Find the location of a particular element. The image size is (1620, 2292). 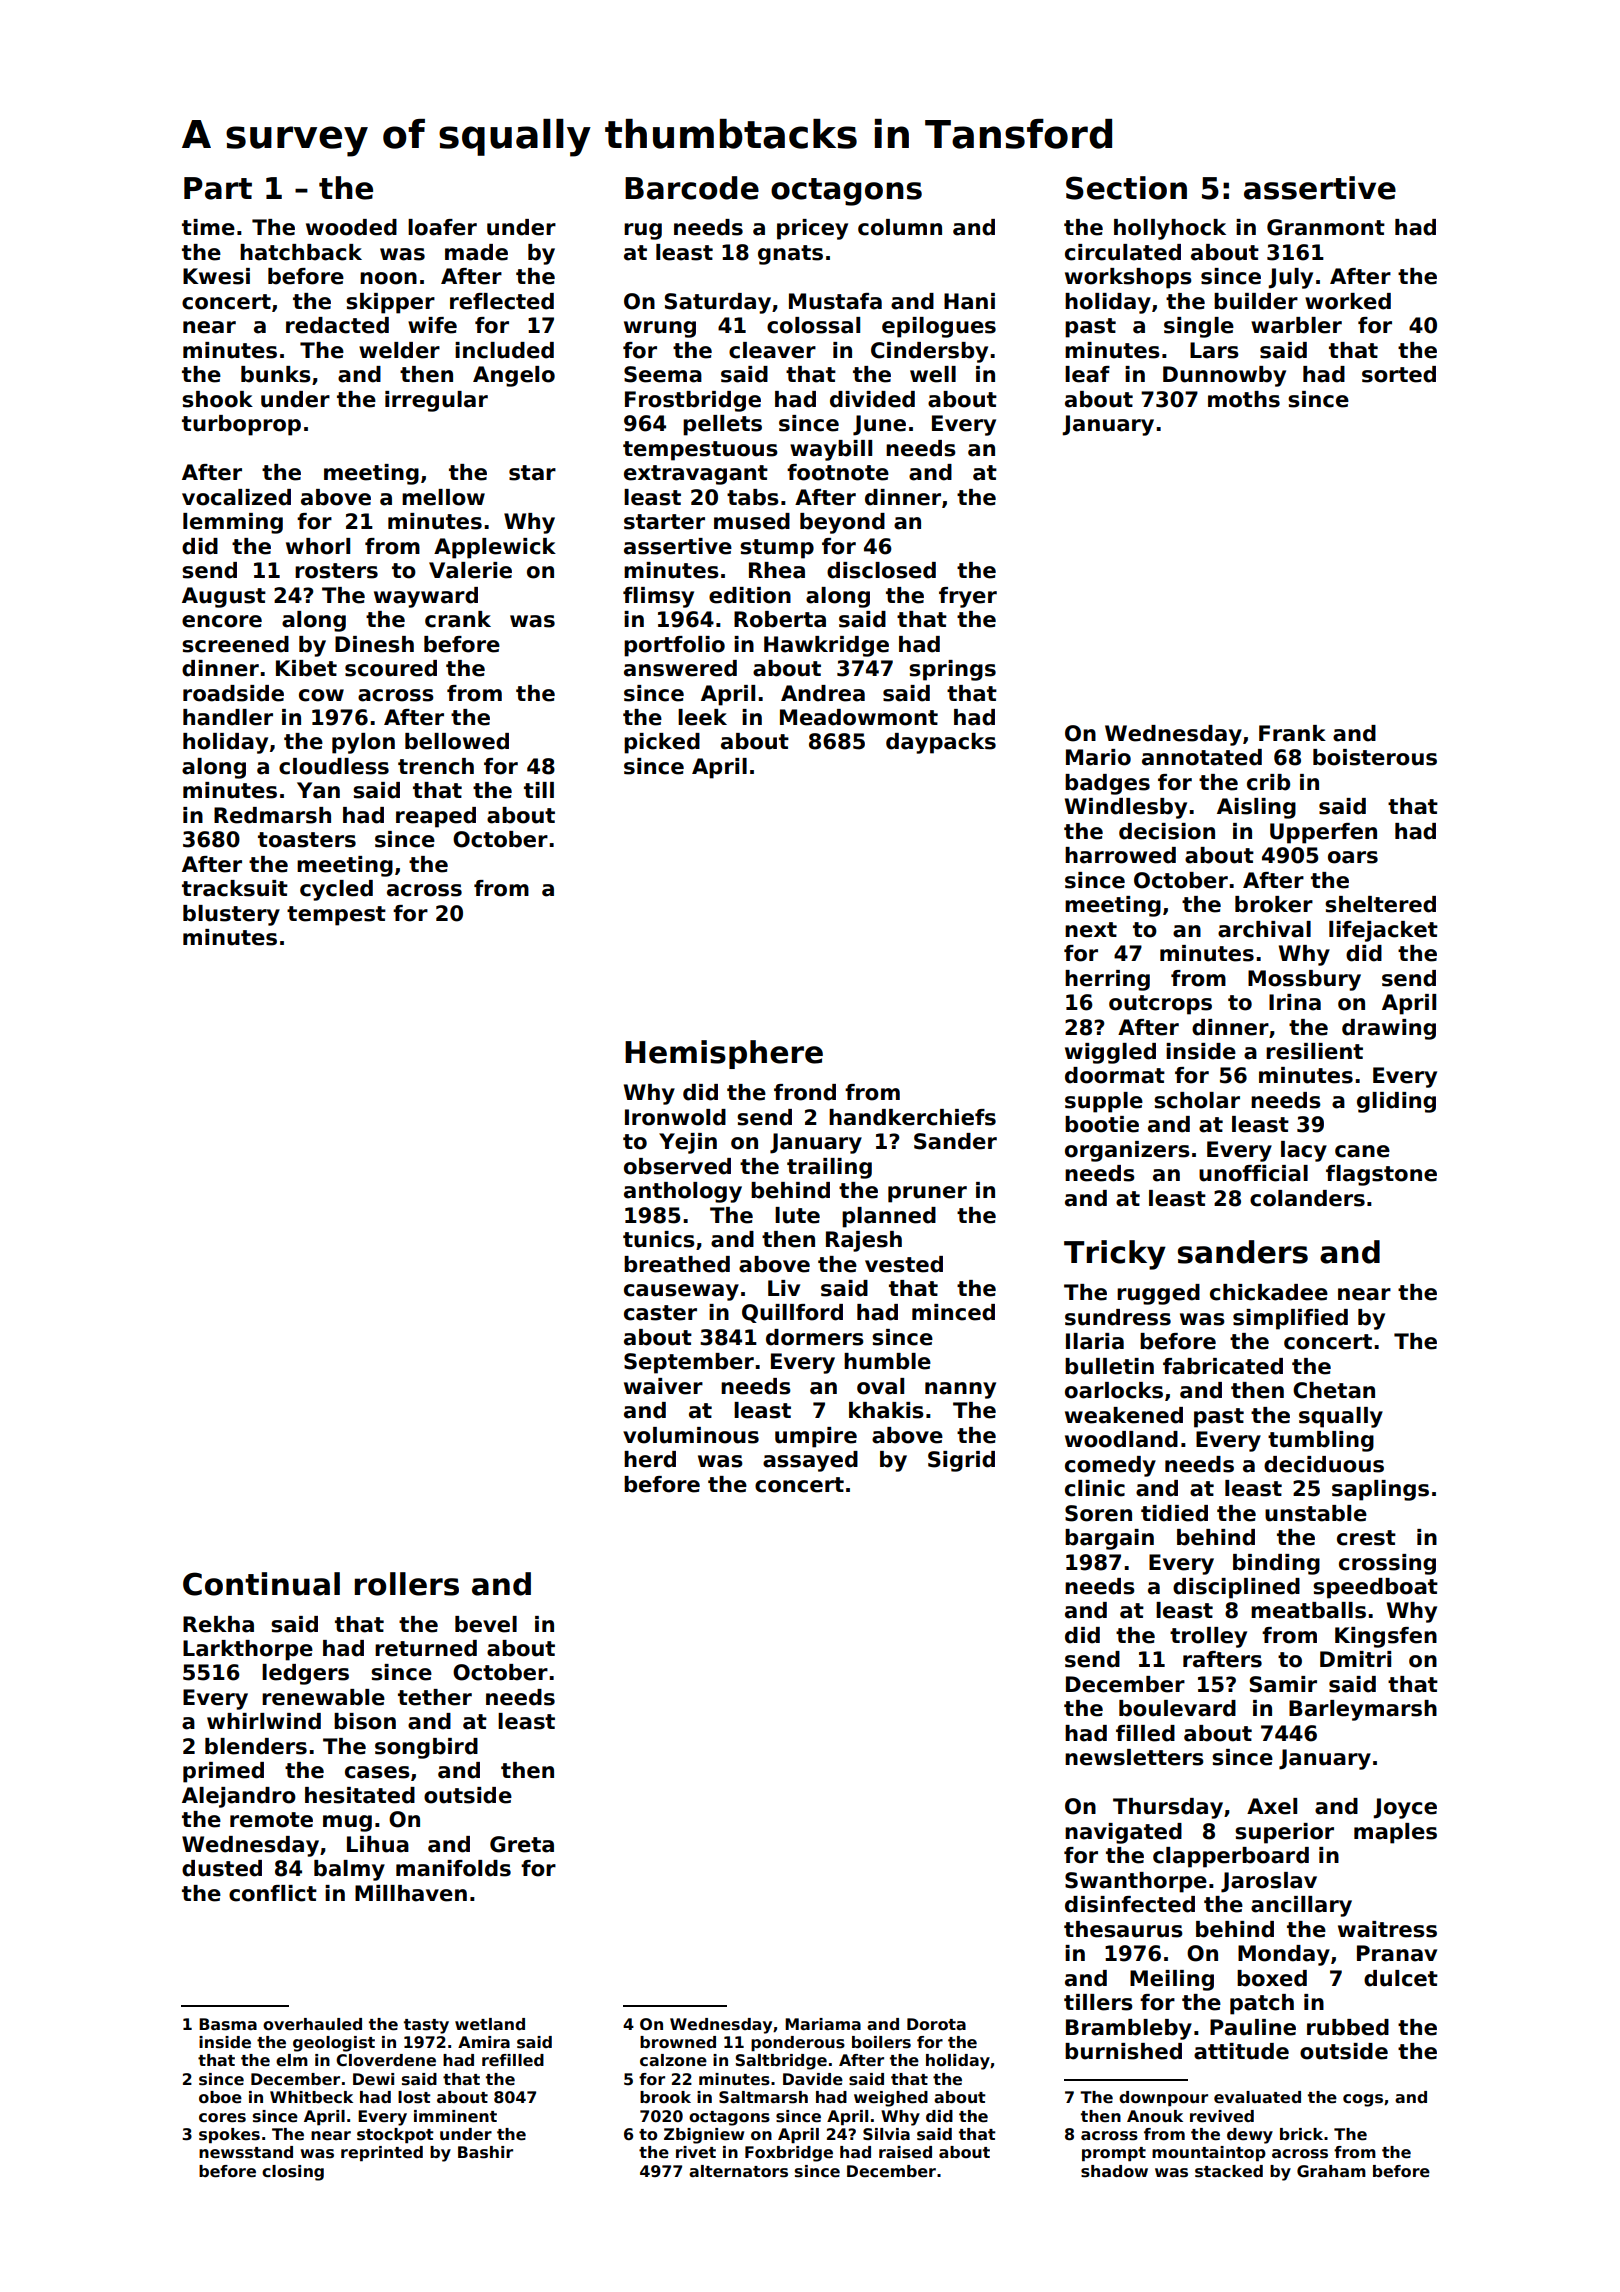

Pranav is located at coordinates (1397, 1953).
